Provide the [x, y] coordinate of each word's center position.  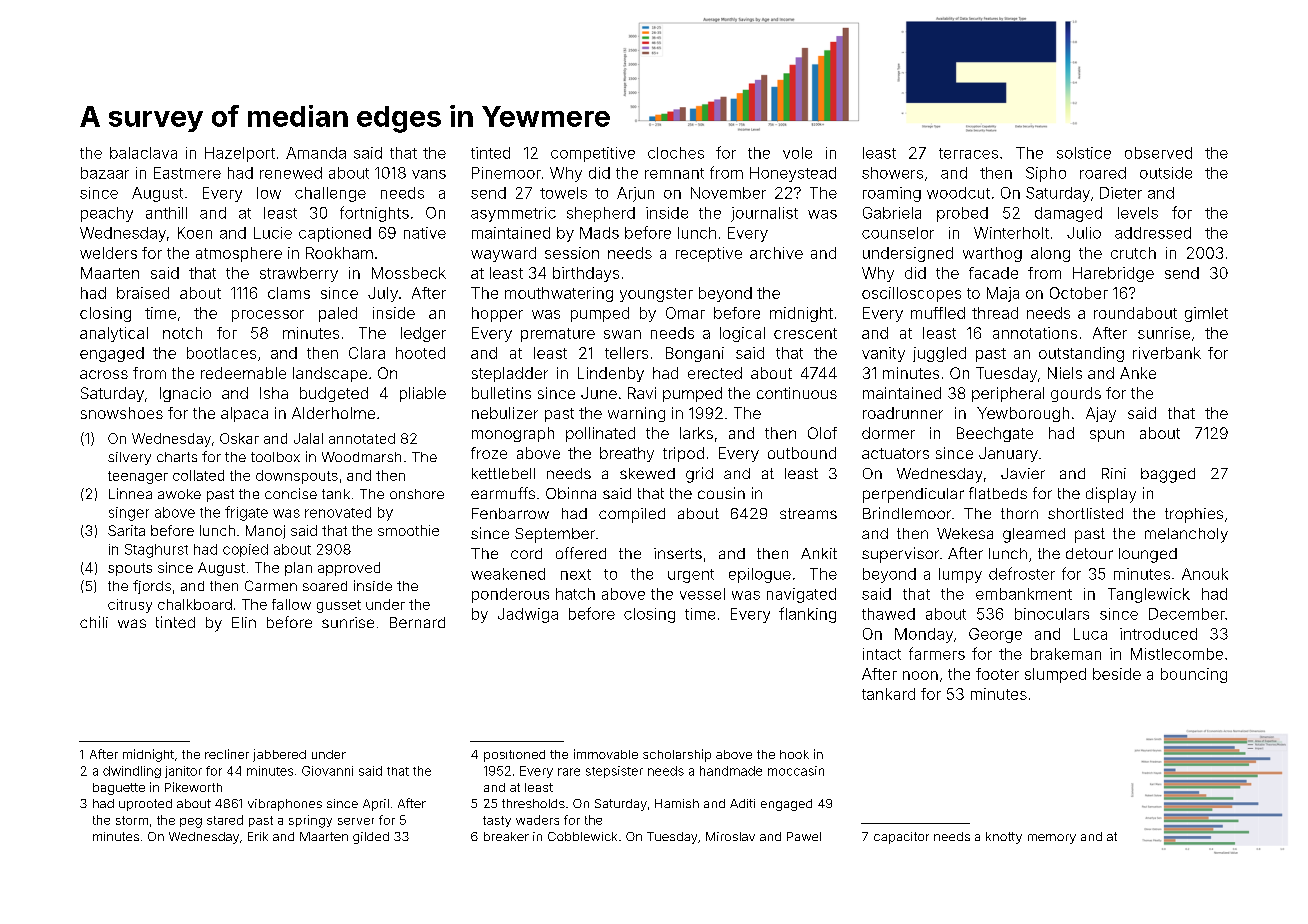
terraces [968, 153]
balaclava [143, 153]
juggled [939, 354]
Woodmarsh [361, 457]
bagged [1168, 475]
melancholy [1186, 535]
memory [1052, 839]
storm [132, 820]
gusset [339, 606]
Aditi [742, 803]
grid [699, 475]
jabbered [279, 755]
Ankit [819, 553]
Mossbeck [409, 273]
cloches [676, 153]
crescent [805, 333]
